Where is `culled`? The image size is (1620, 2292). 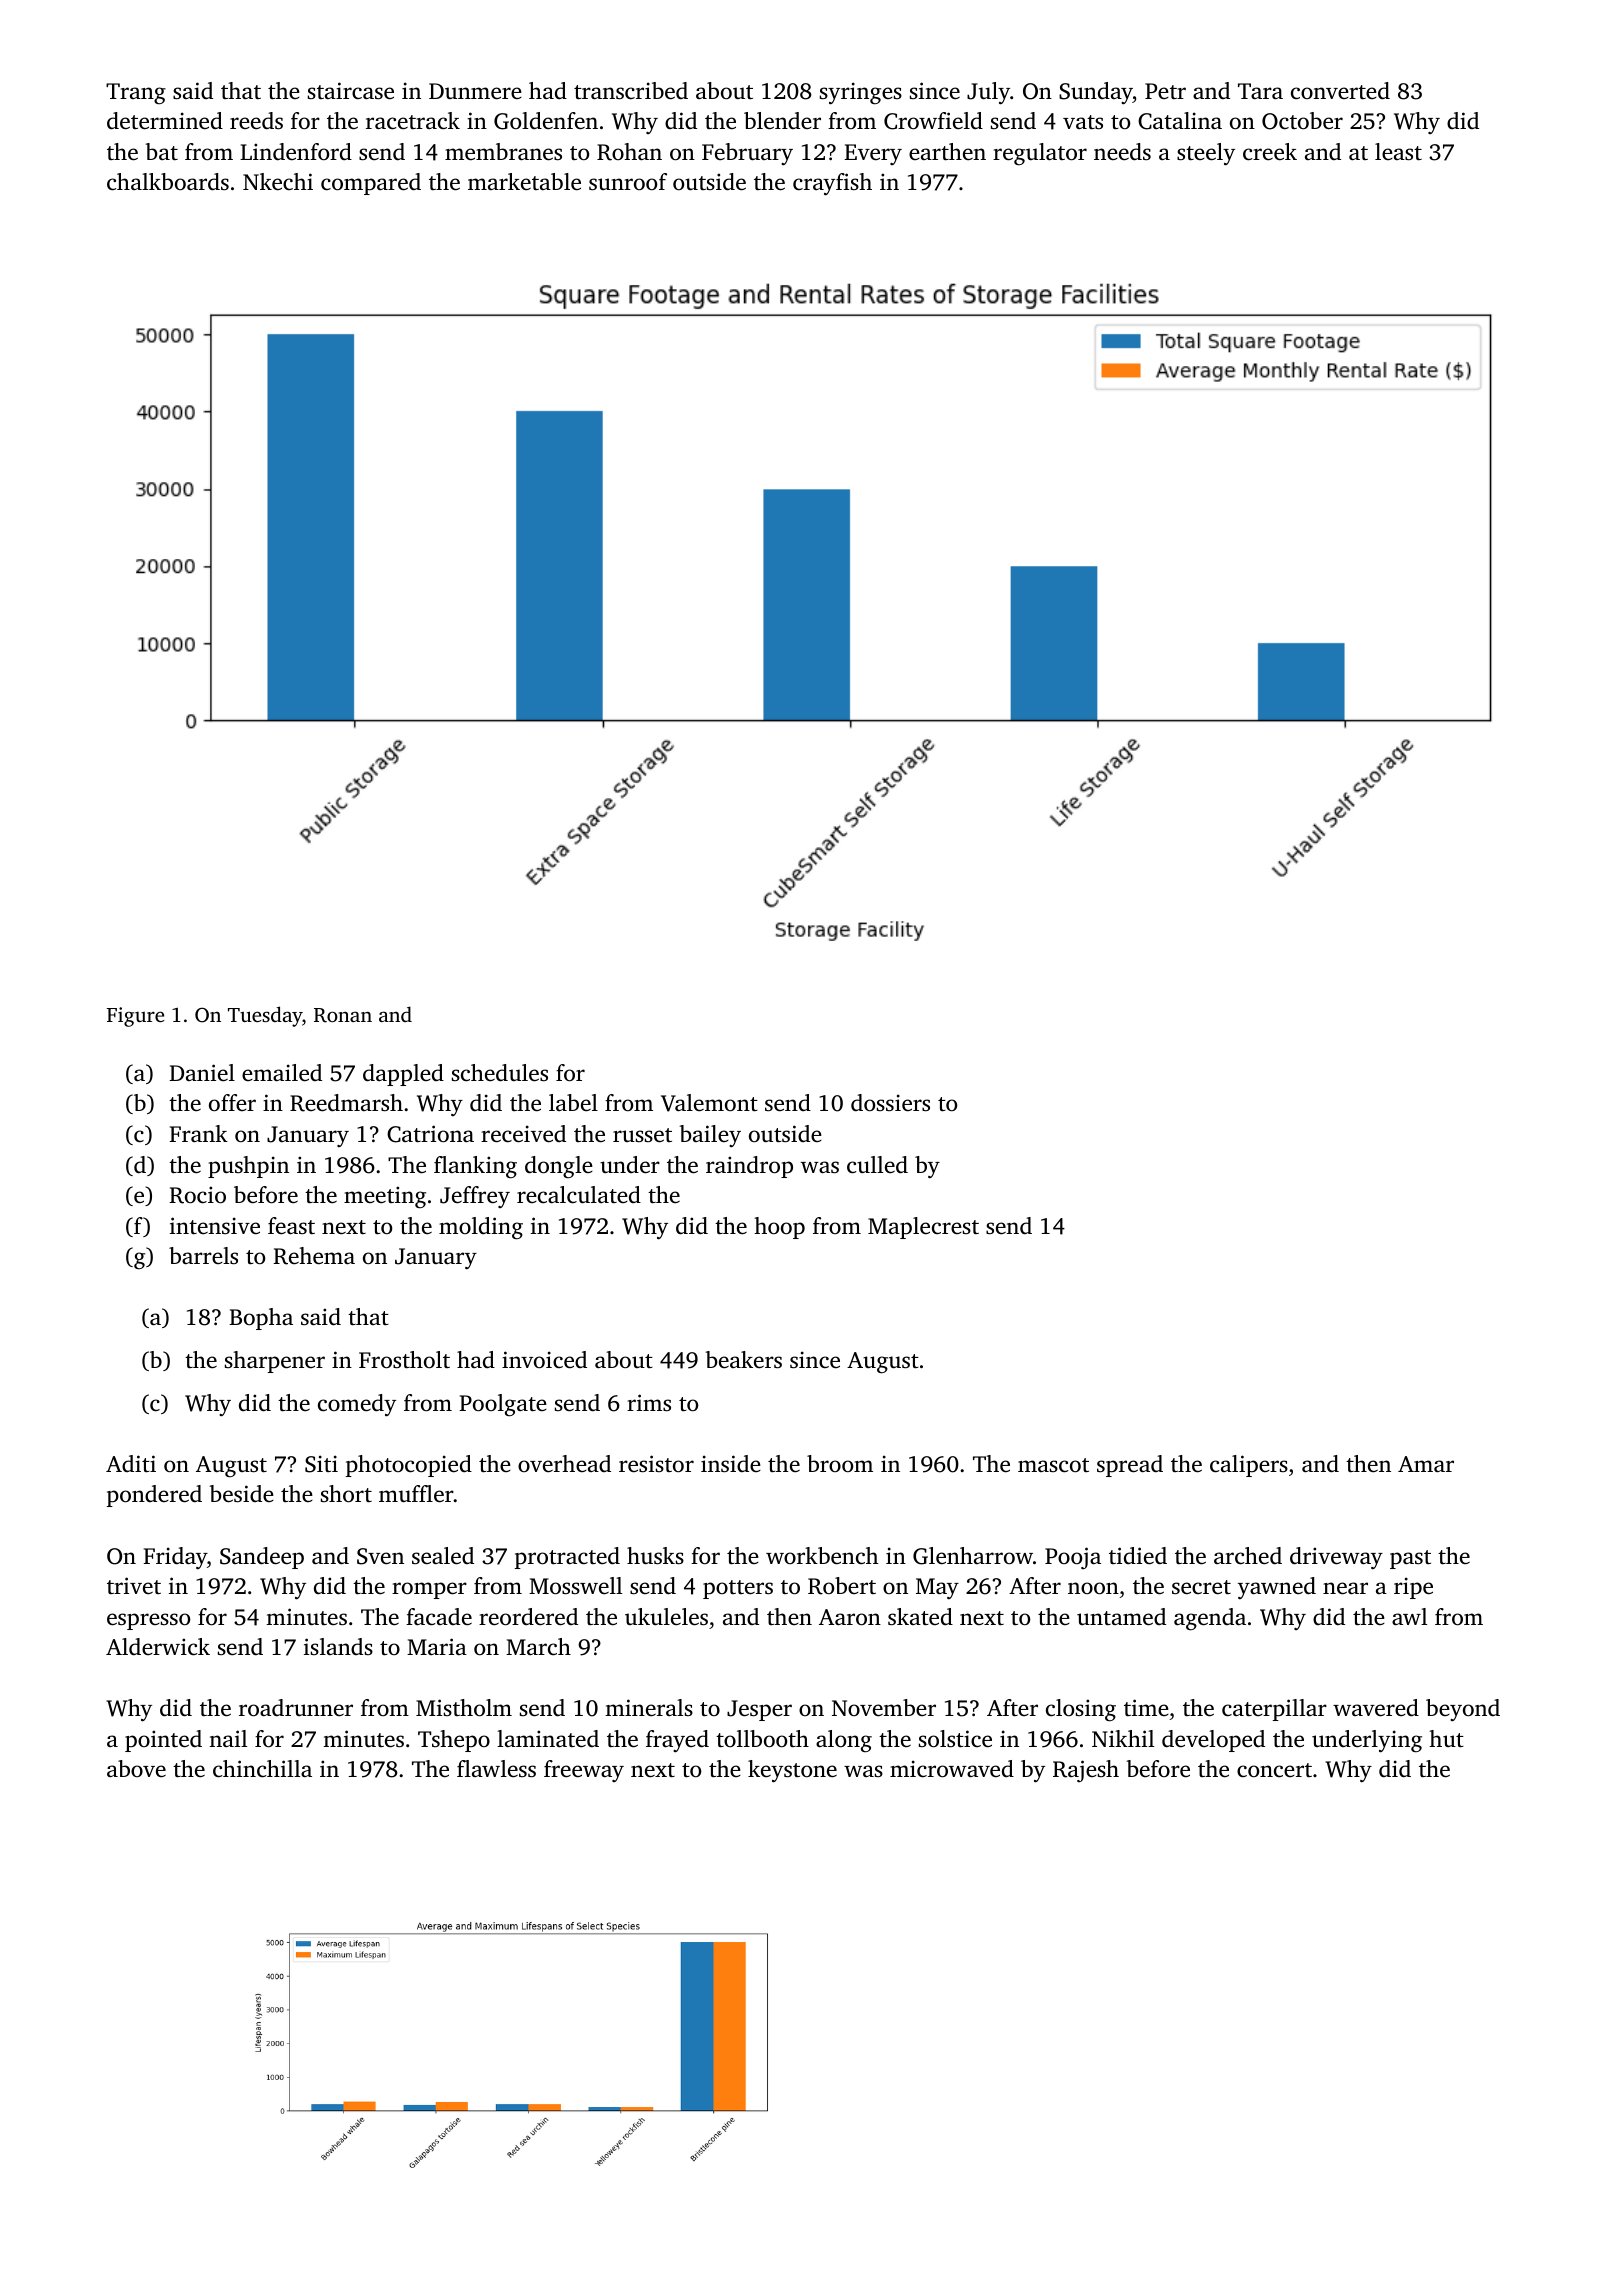 culled is located at coordinates (877, 1165).
